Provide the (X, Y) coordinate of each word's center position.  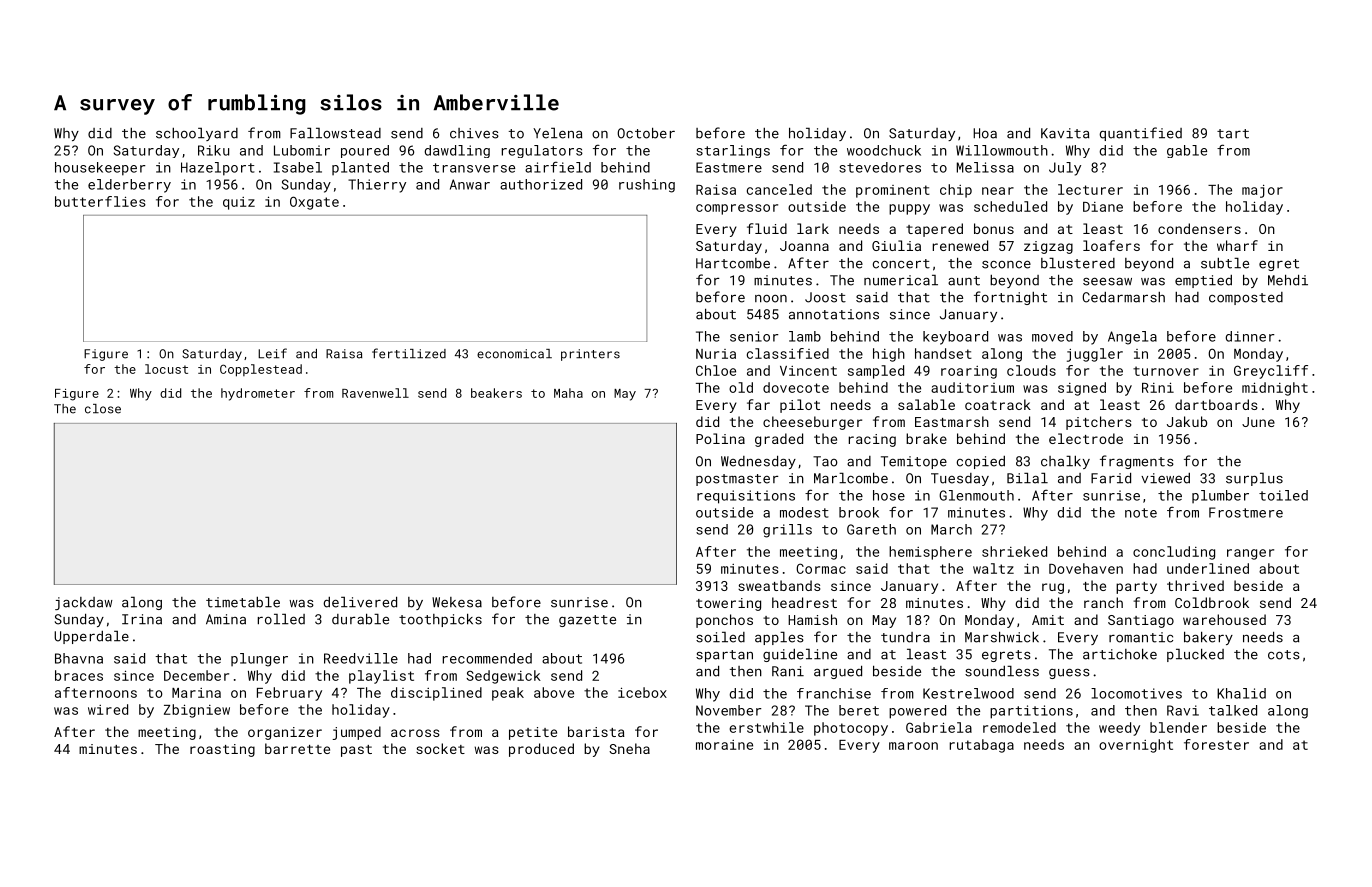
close (103, 409)
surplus (1254, 479)
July (1065, 169)
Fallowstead (335, 133)
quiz (239, 203)
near (998, 191)
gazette (587, 621)
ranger (1250, 554)
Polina (720, 438)
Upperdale (91, 637)
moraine (724, 745)
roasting (222, 750)
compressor (737, 209)
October (646, 133)
